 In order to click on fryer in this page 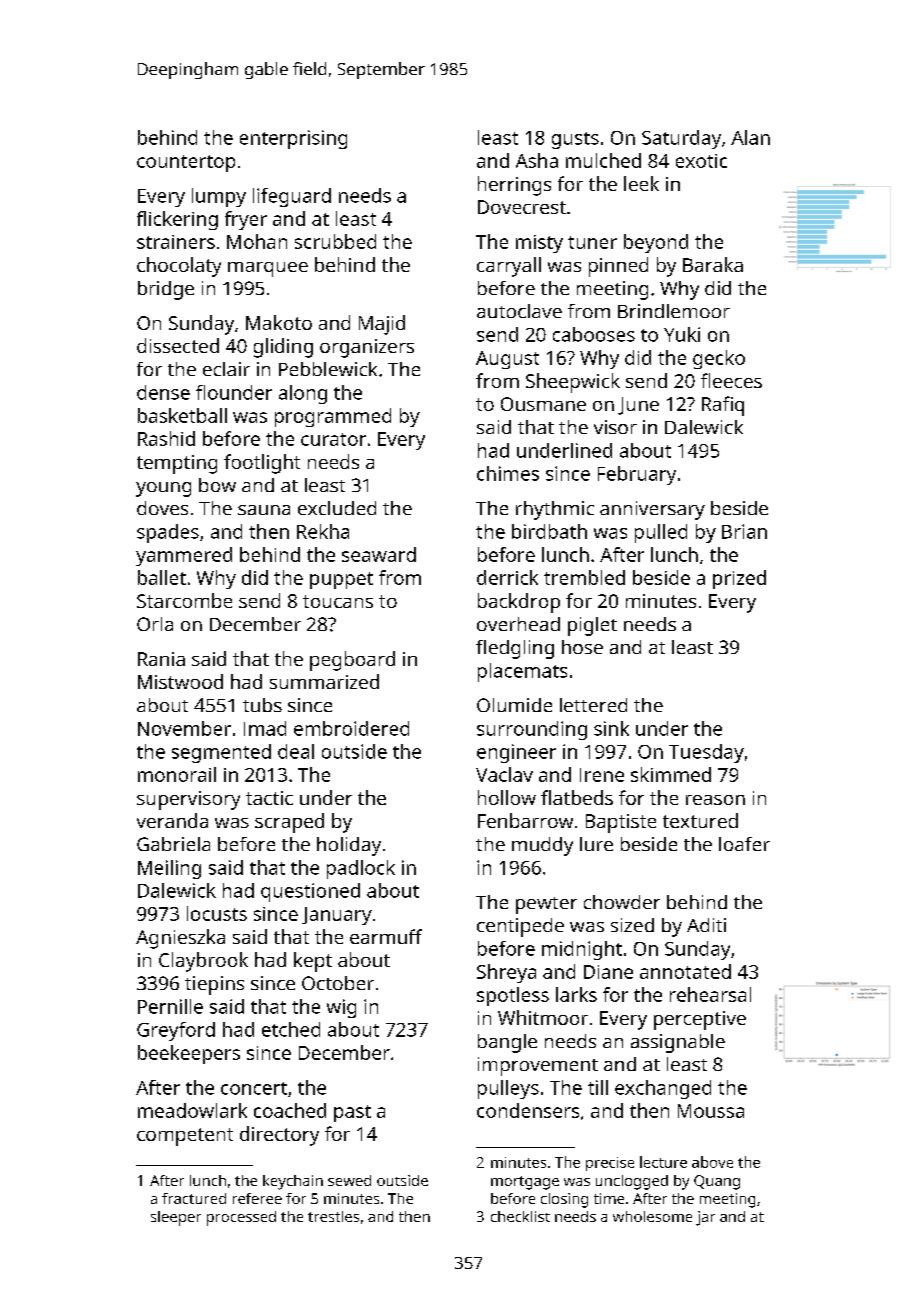, I will do `click(246, 220)`.
